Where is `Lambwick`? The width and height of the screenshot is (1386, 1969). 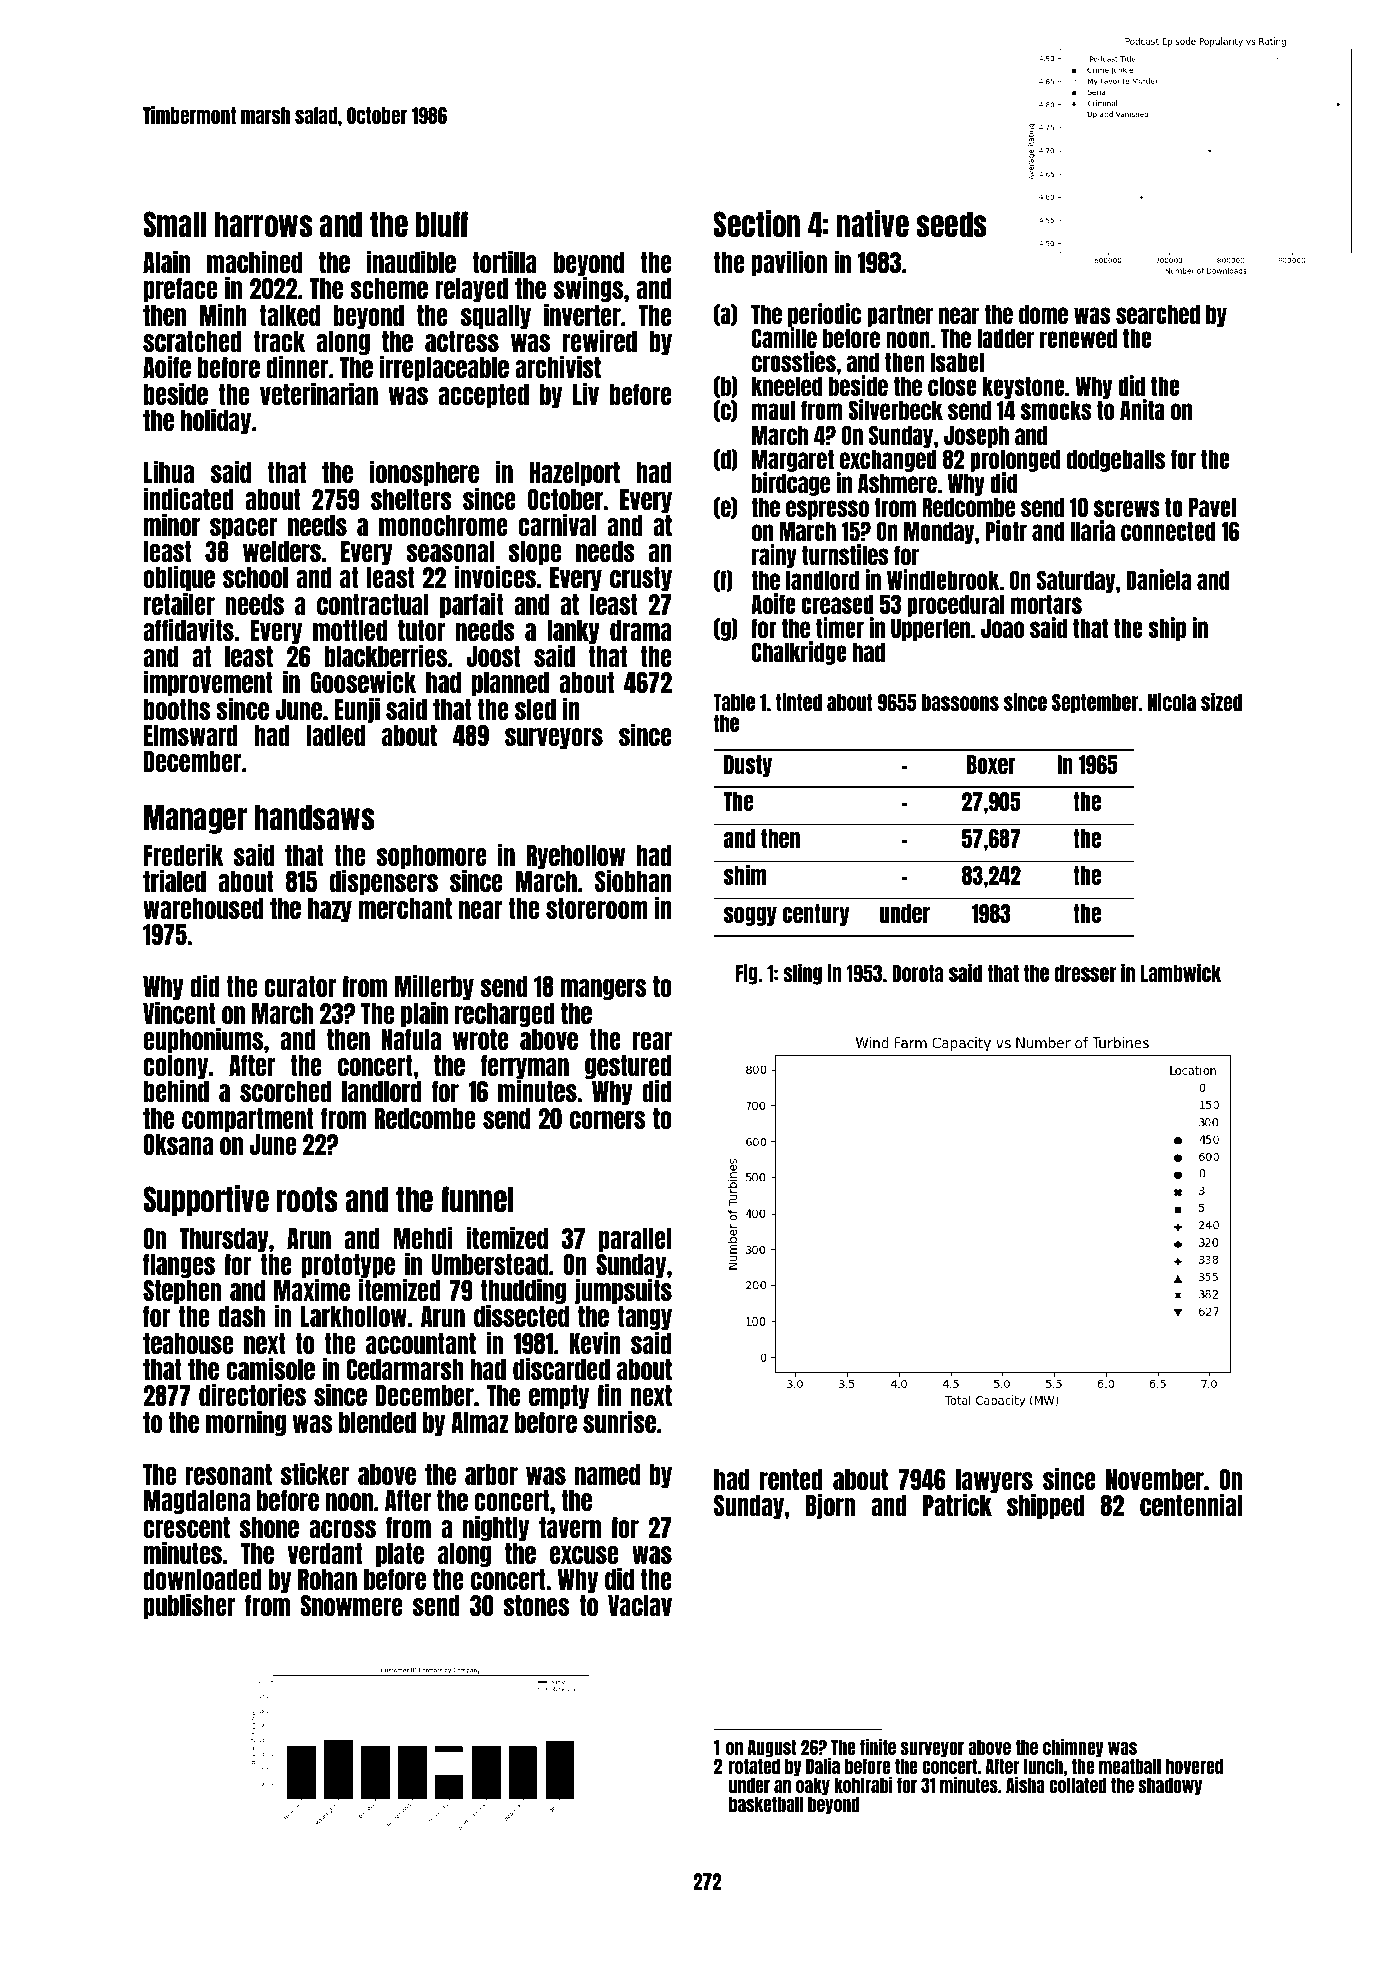
Lambwick is located at coordinates (1181, 972).
